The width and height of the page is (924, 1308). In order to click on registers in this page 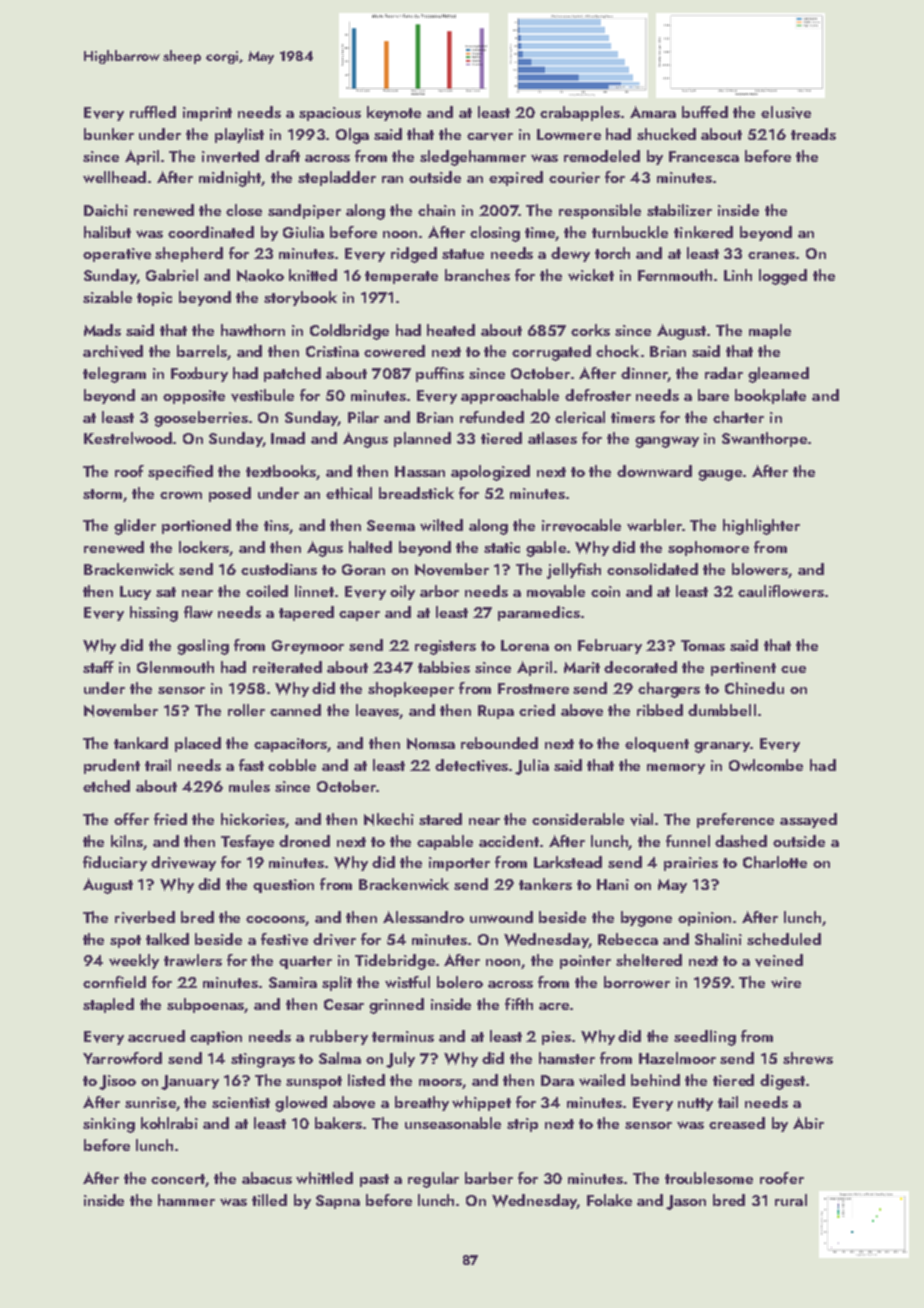, I will do `click(445, 647)`.
